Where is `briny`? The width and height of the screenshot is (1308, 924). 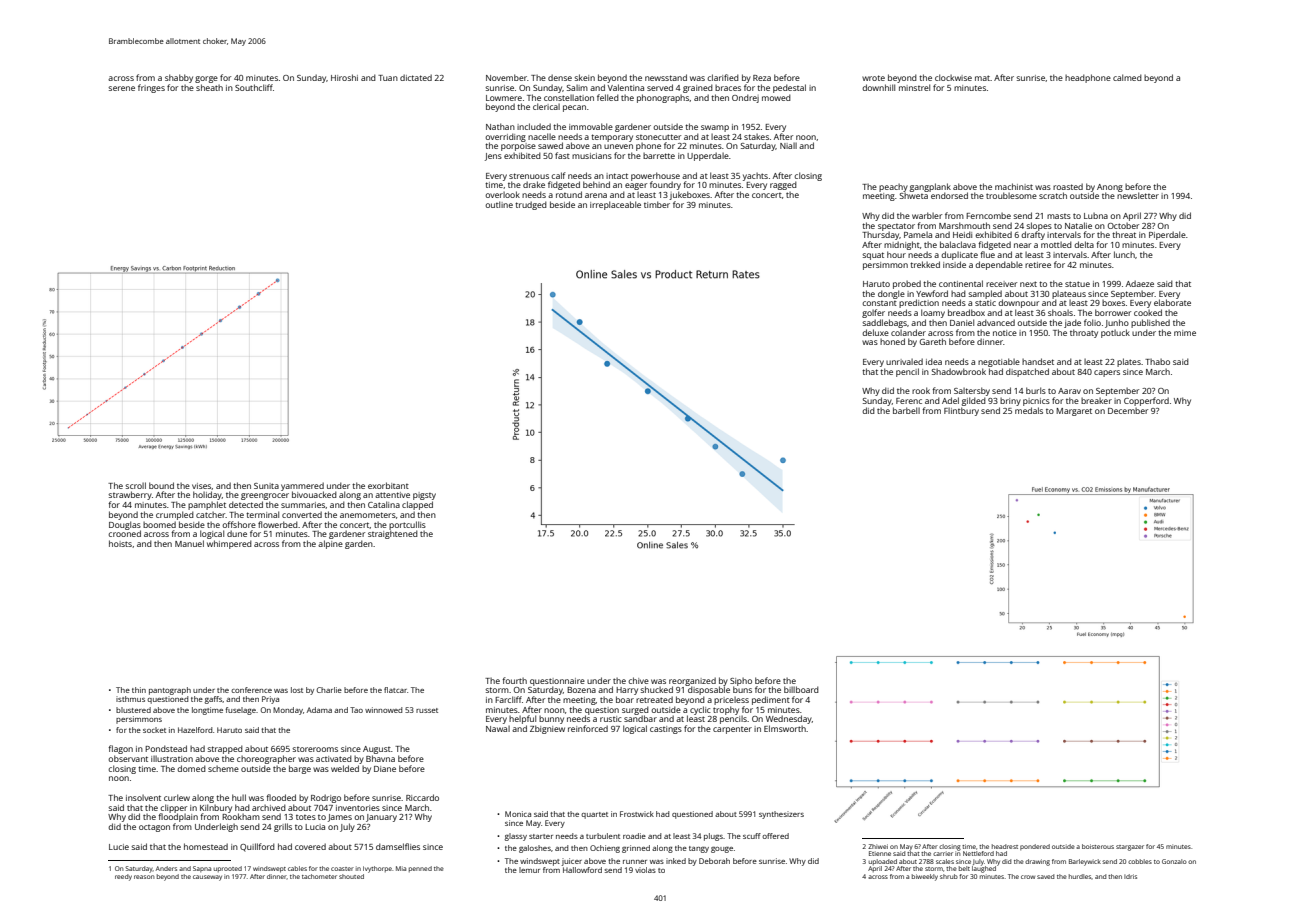
briny is located at coordinates (1010, 402).
